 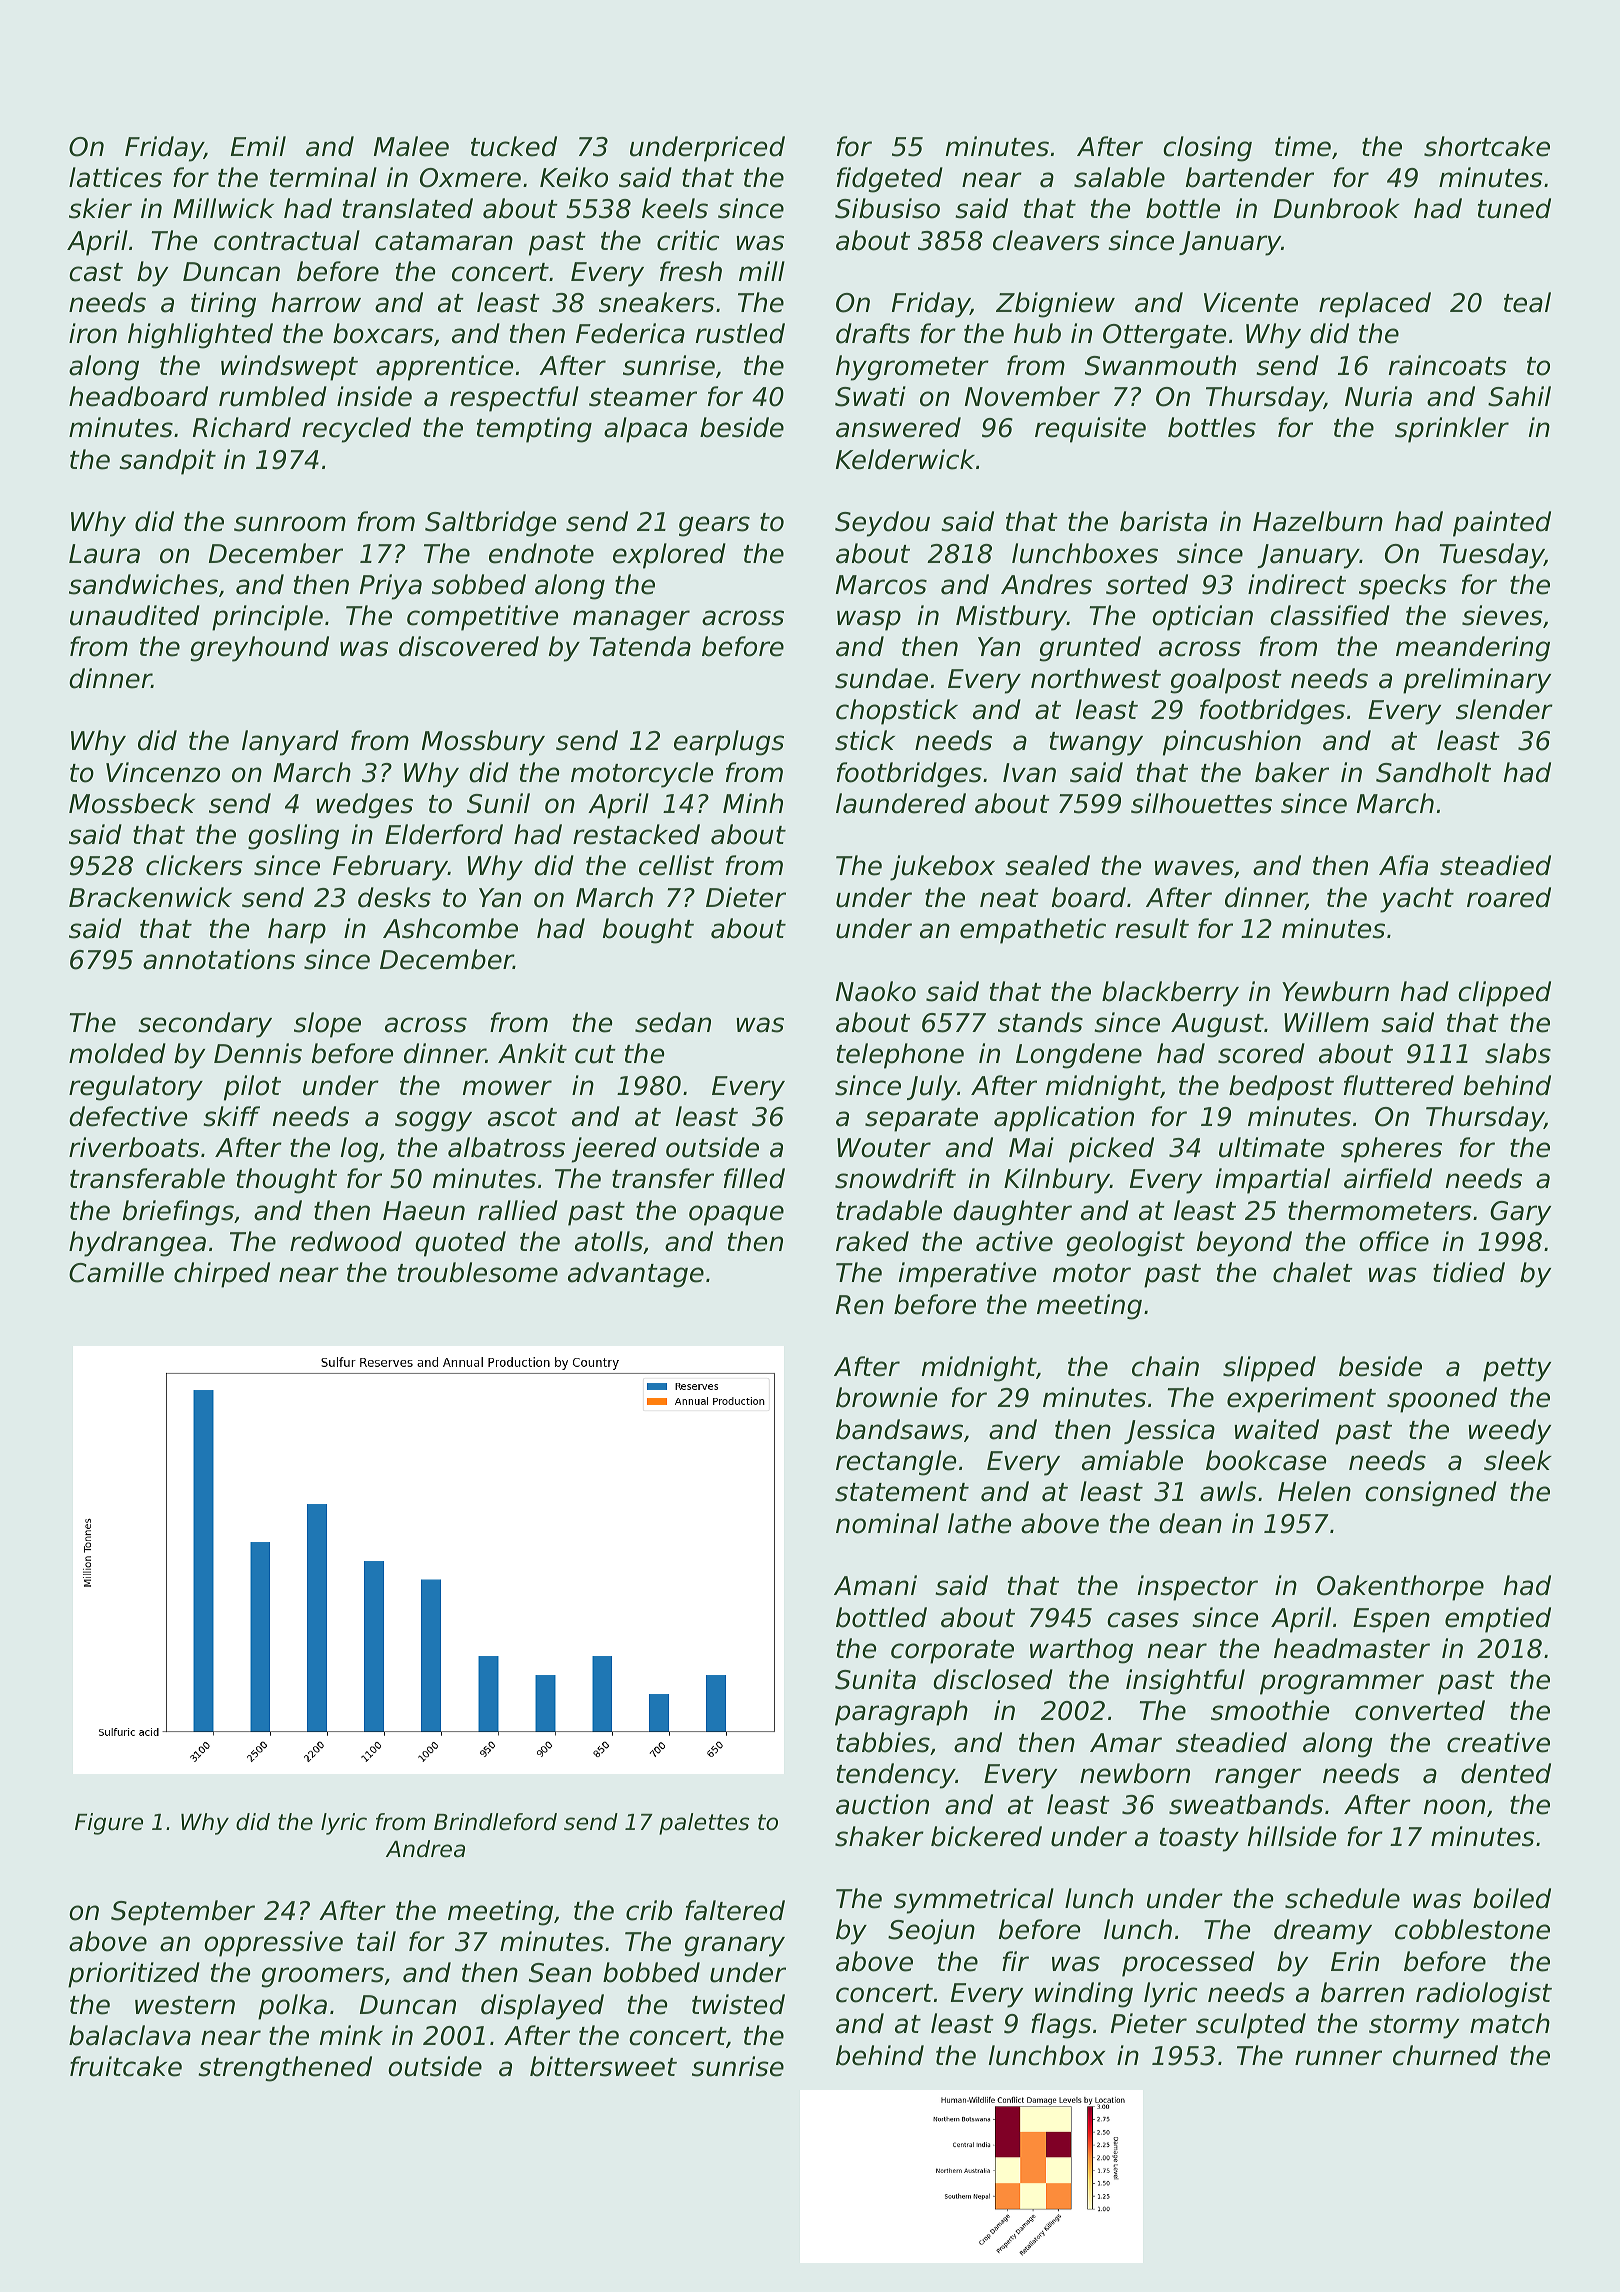 What do you see at coordinates (178, 1213) in the screenshot?
I see `briefings` at bounding box center [178, 1213].
